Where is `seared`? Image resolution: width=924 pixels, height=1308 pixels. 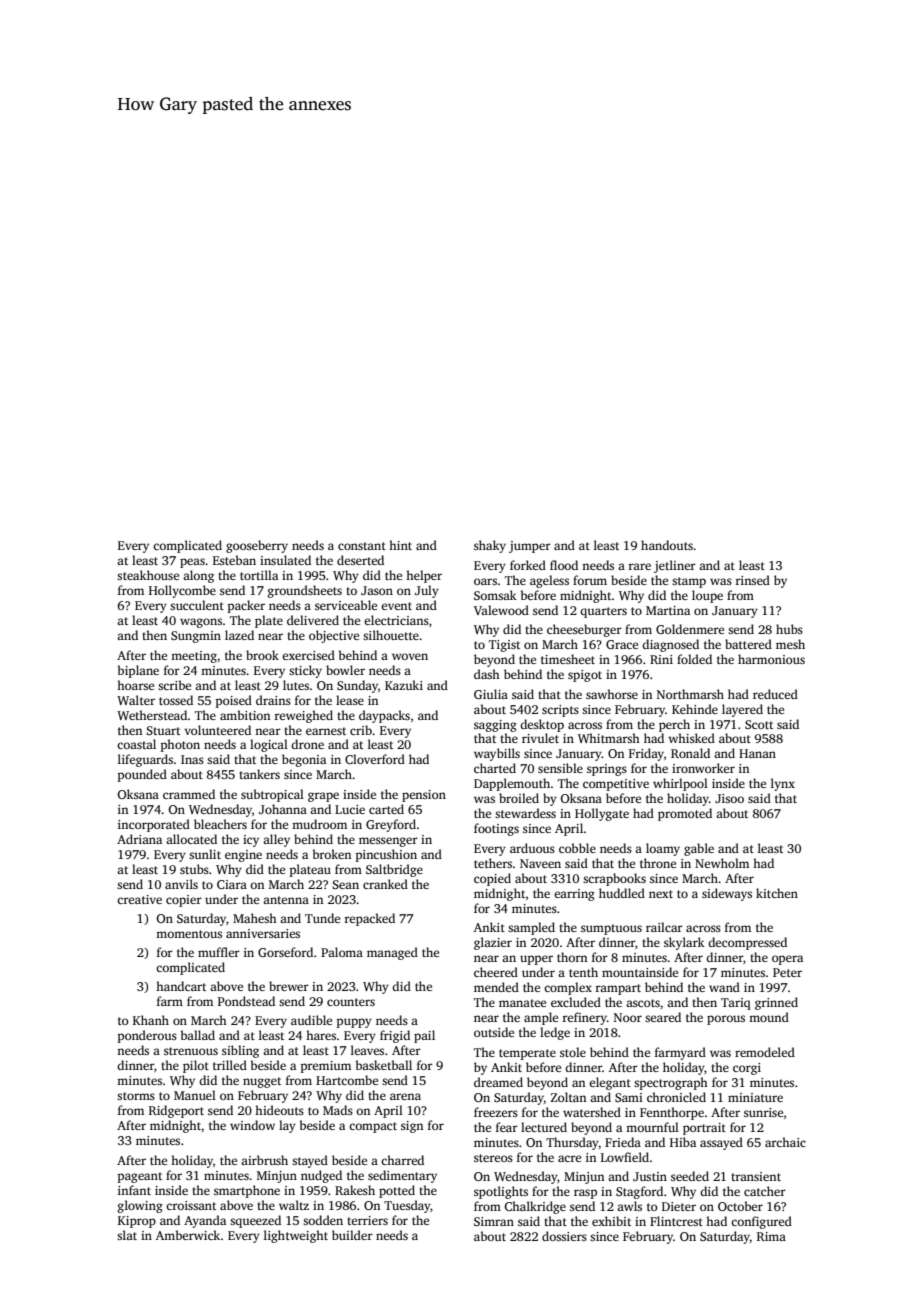 seared is located at coordinates (663, 1017).
